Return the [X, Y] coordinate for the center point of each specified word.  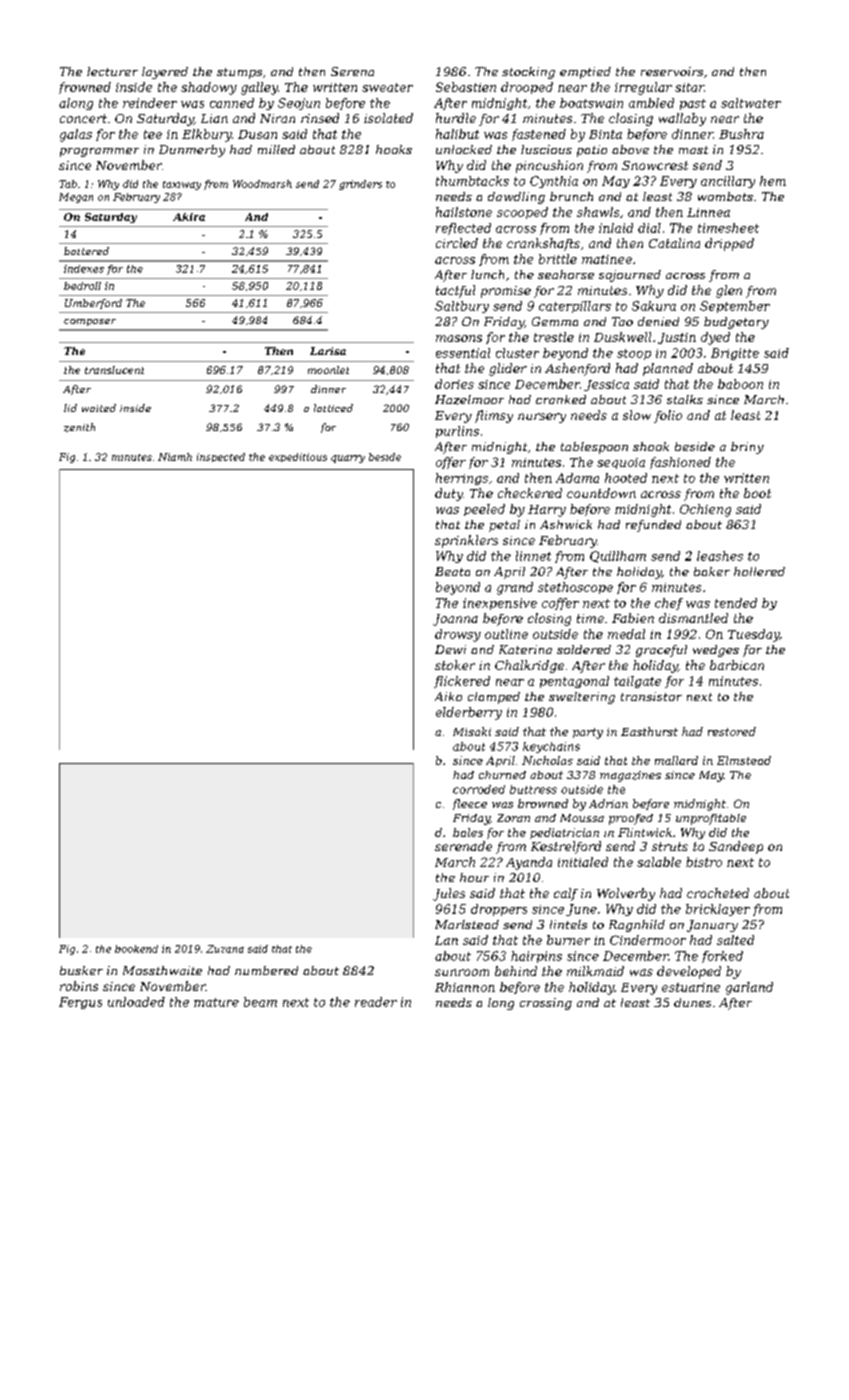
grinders [360, 185]
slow [637, 415]
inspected [221, 457]
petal [504, 526]
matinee [607, 259]
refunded [653, 526]
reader [376, 1002]
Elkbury [207, 135]
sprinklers [466, 541]
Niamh [175, 457]
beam [260, 1002]
